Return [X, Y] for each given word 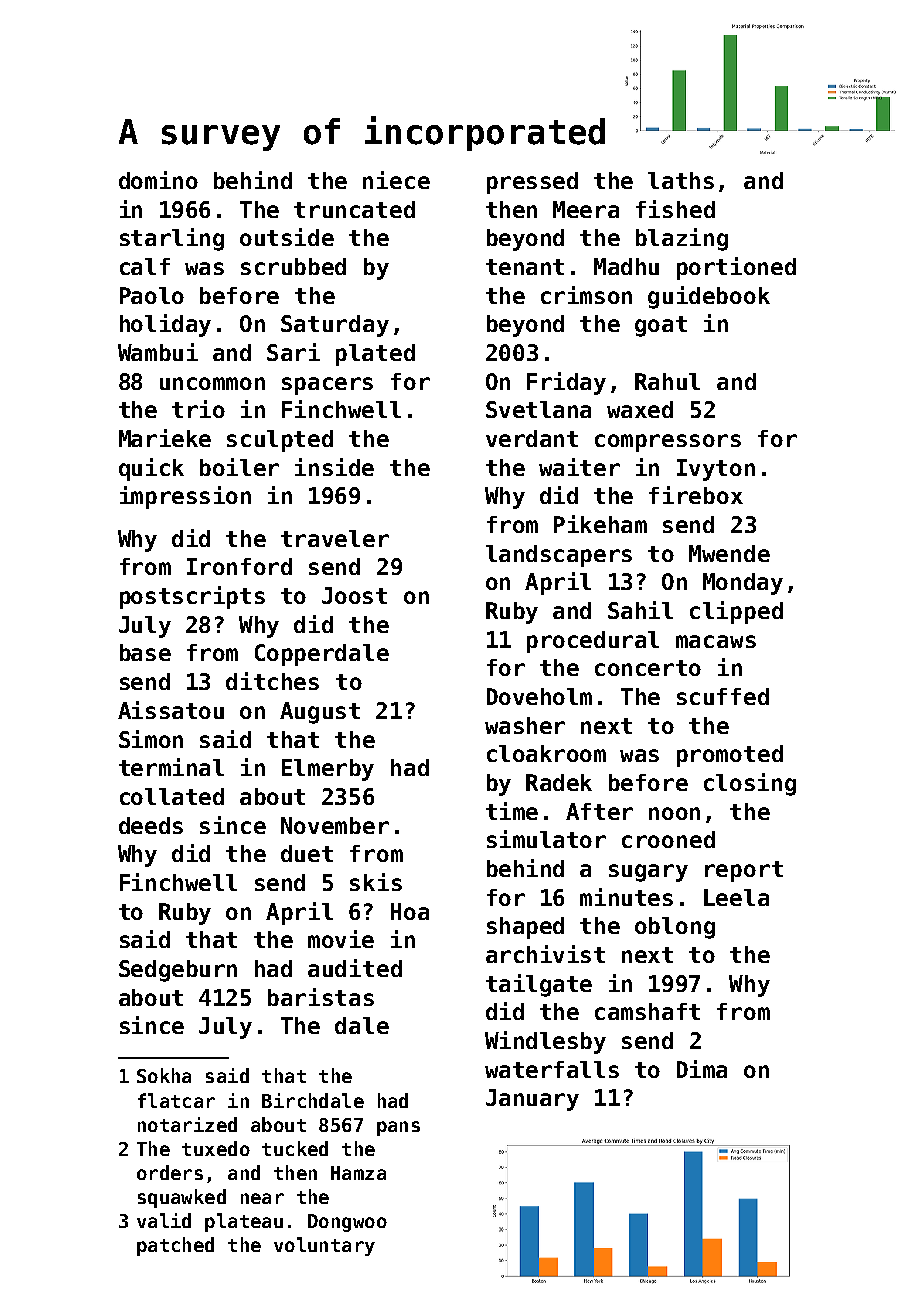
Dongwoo [347, 1223]
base [145, 652]
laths [681, 180]
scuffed [723, 696]
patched [175, 1246]
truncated [354, 209]
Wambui [158, 352]
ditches [272, 681]
